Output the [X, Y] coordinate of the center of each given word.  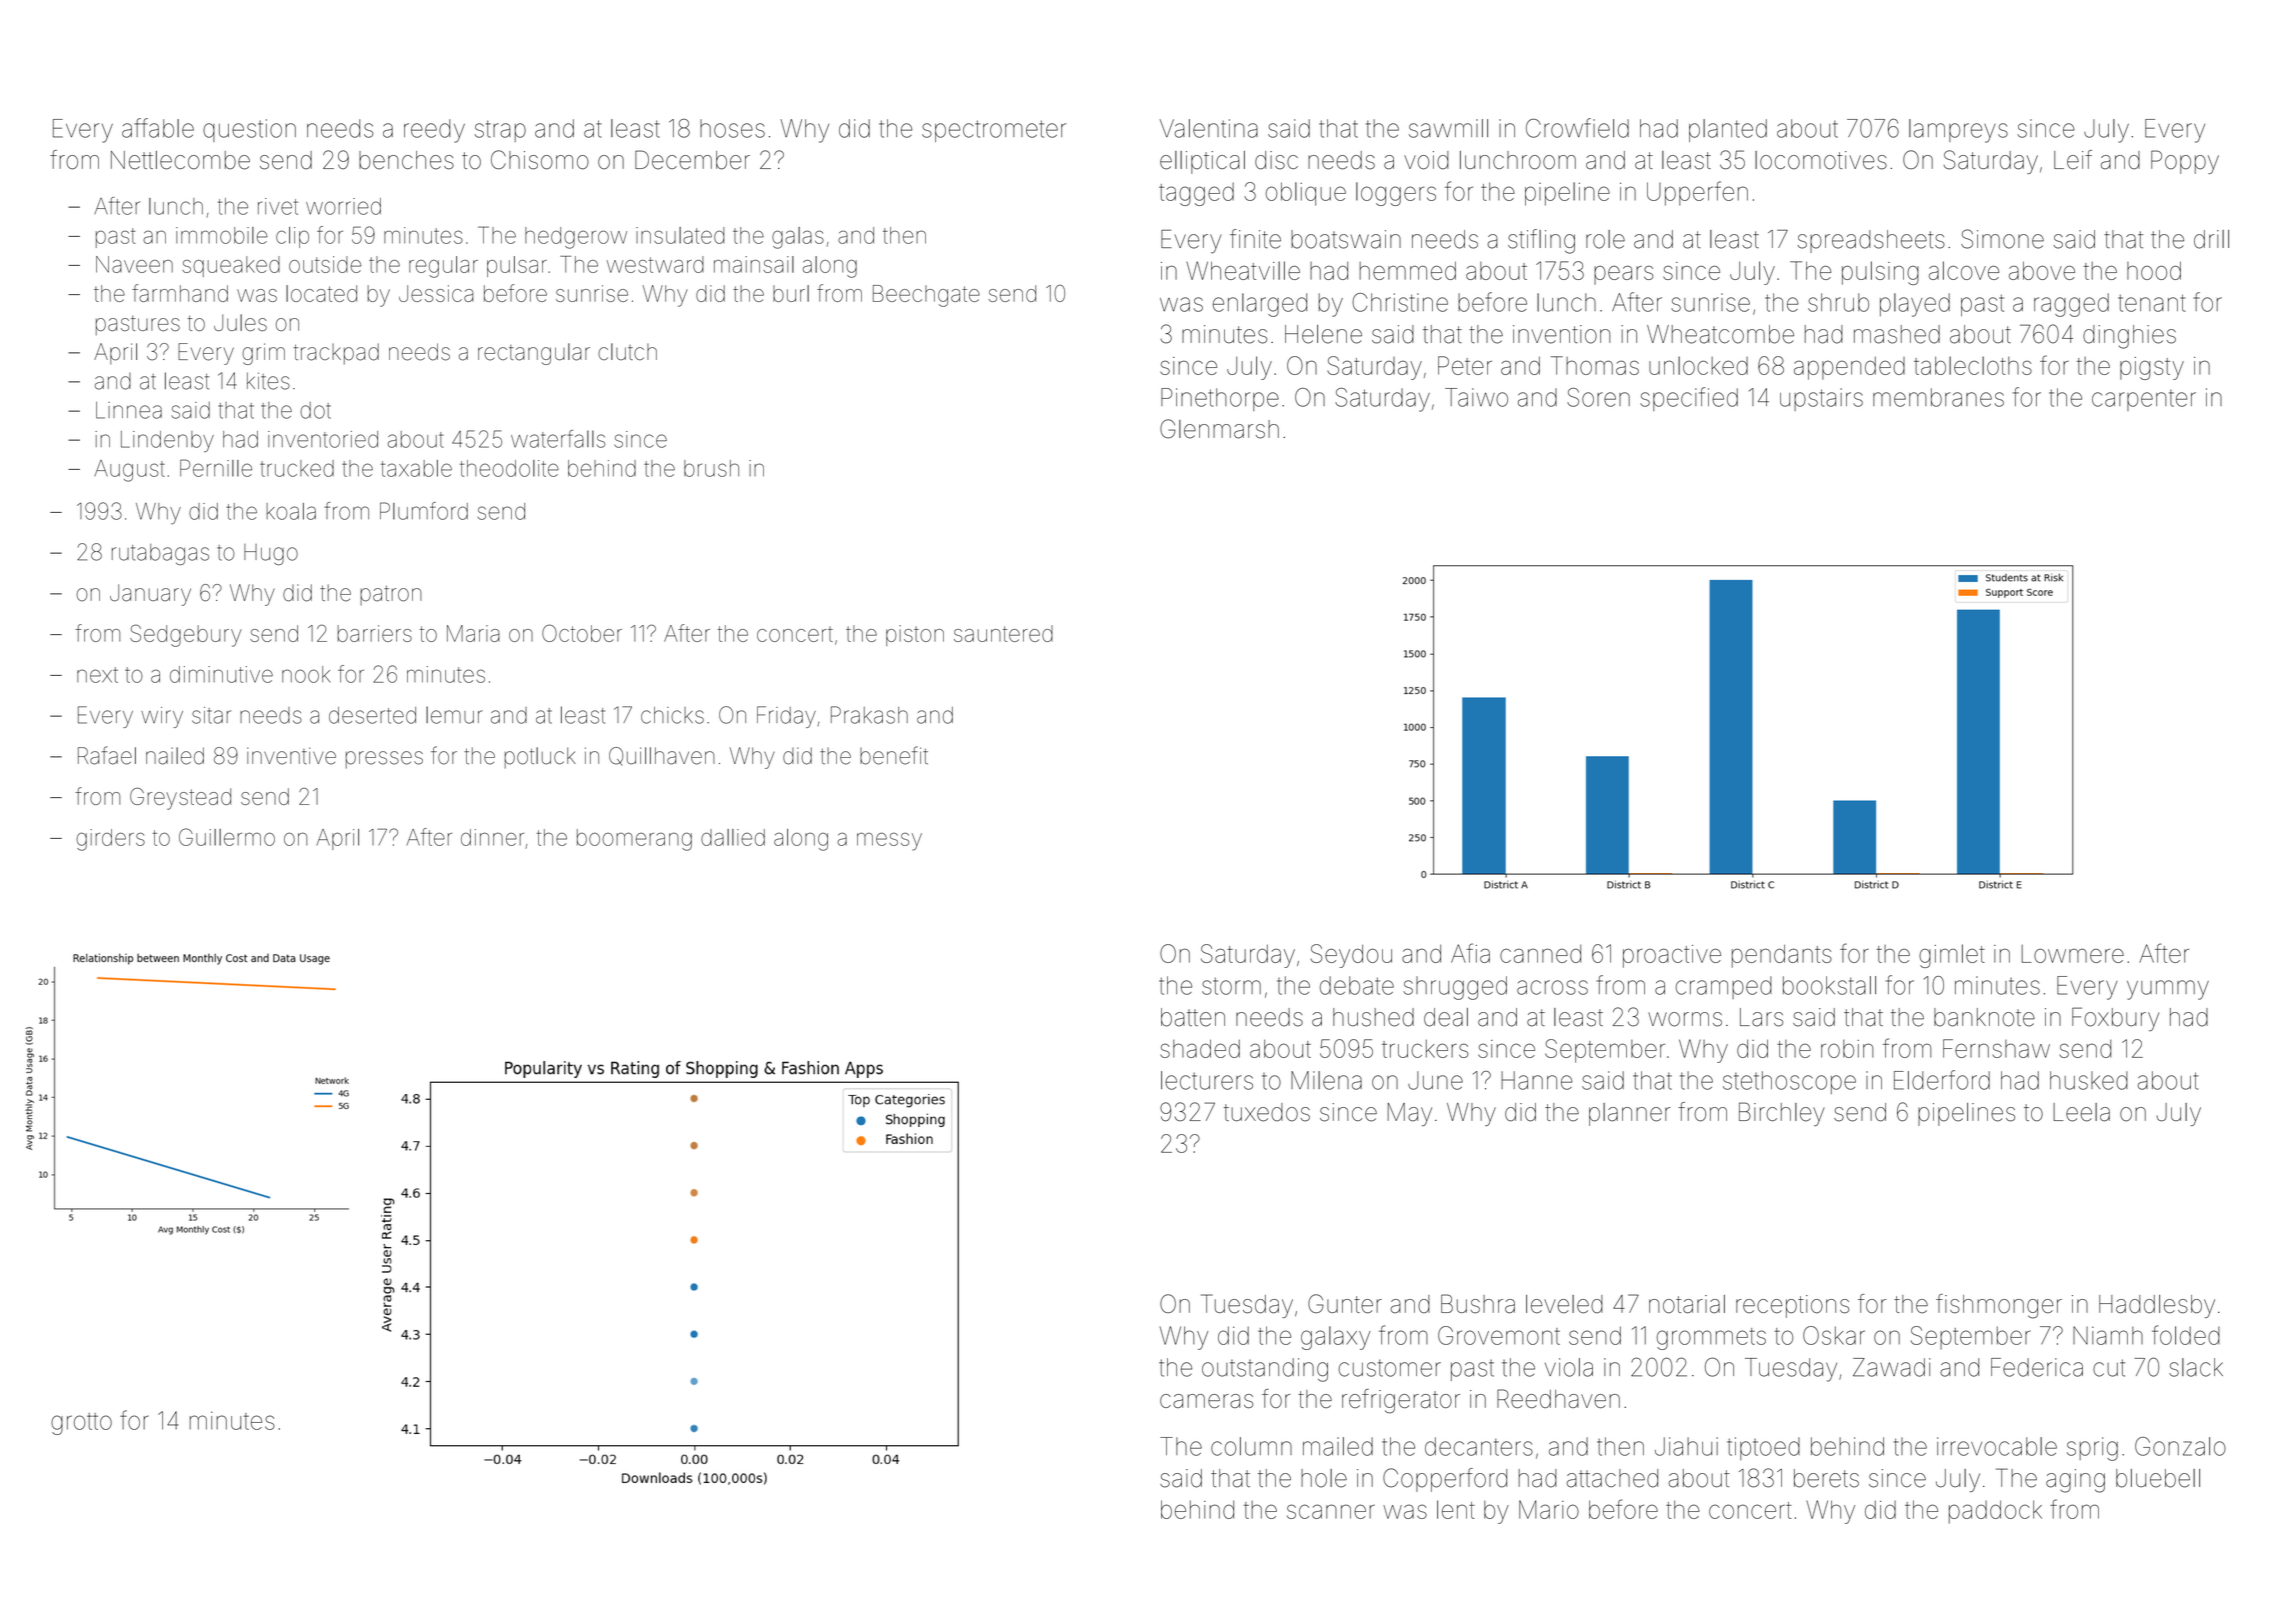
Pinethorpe [1220, 399]
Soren [1598, 397]
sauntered [1003, 633]
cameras [1206, 1401]
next [97, 675]
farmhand [180, 293]
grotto [81, 1424]
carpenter [2144, 400]
